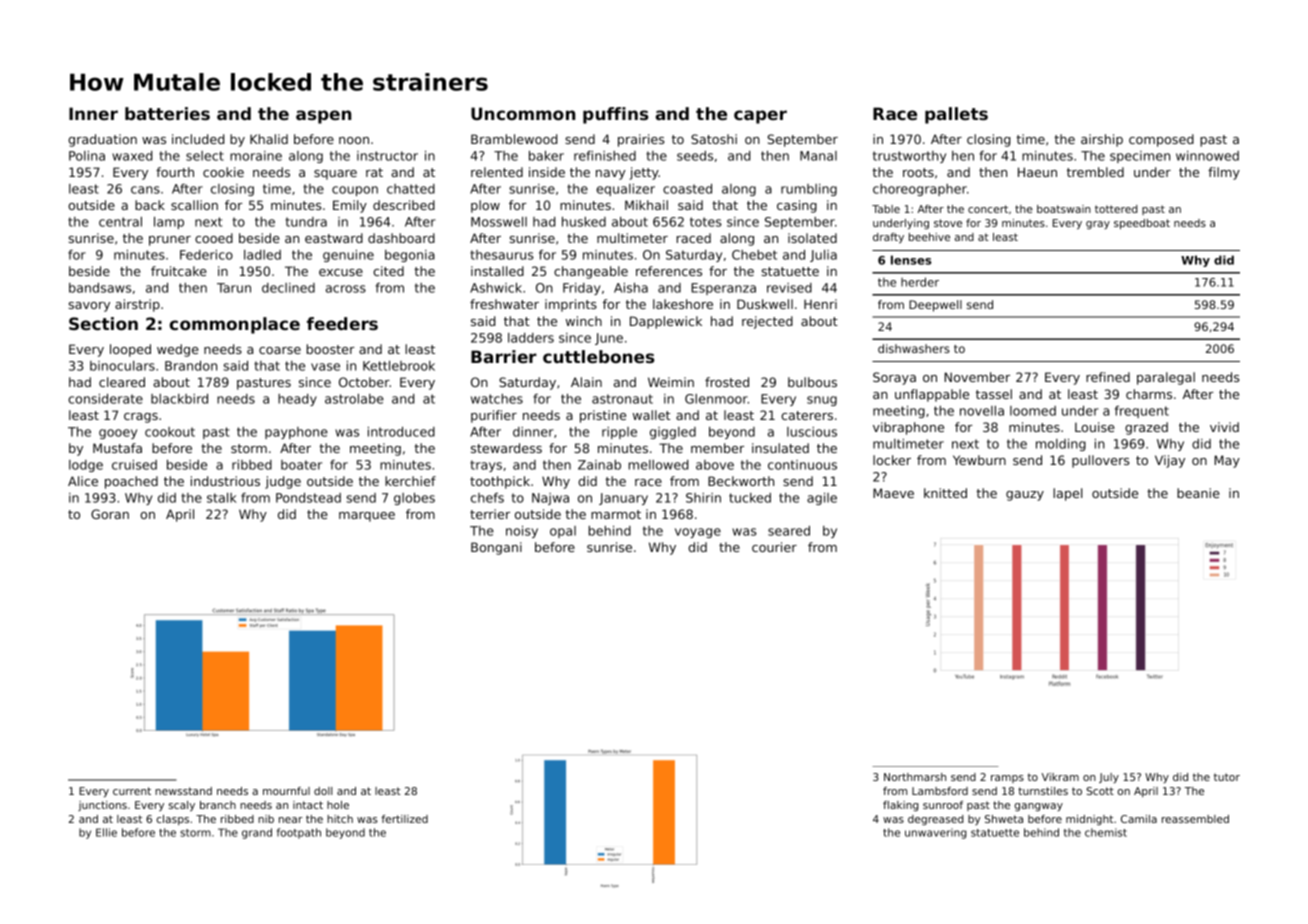 The image size is (1308, 924). I want to click on chemist, so click(1106, 832).
